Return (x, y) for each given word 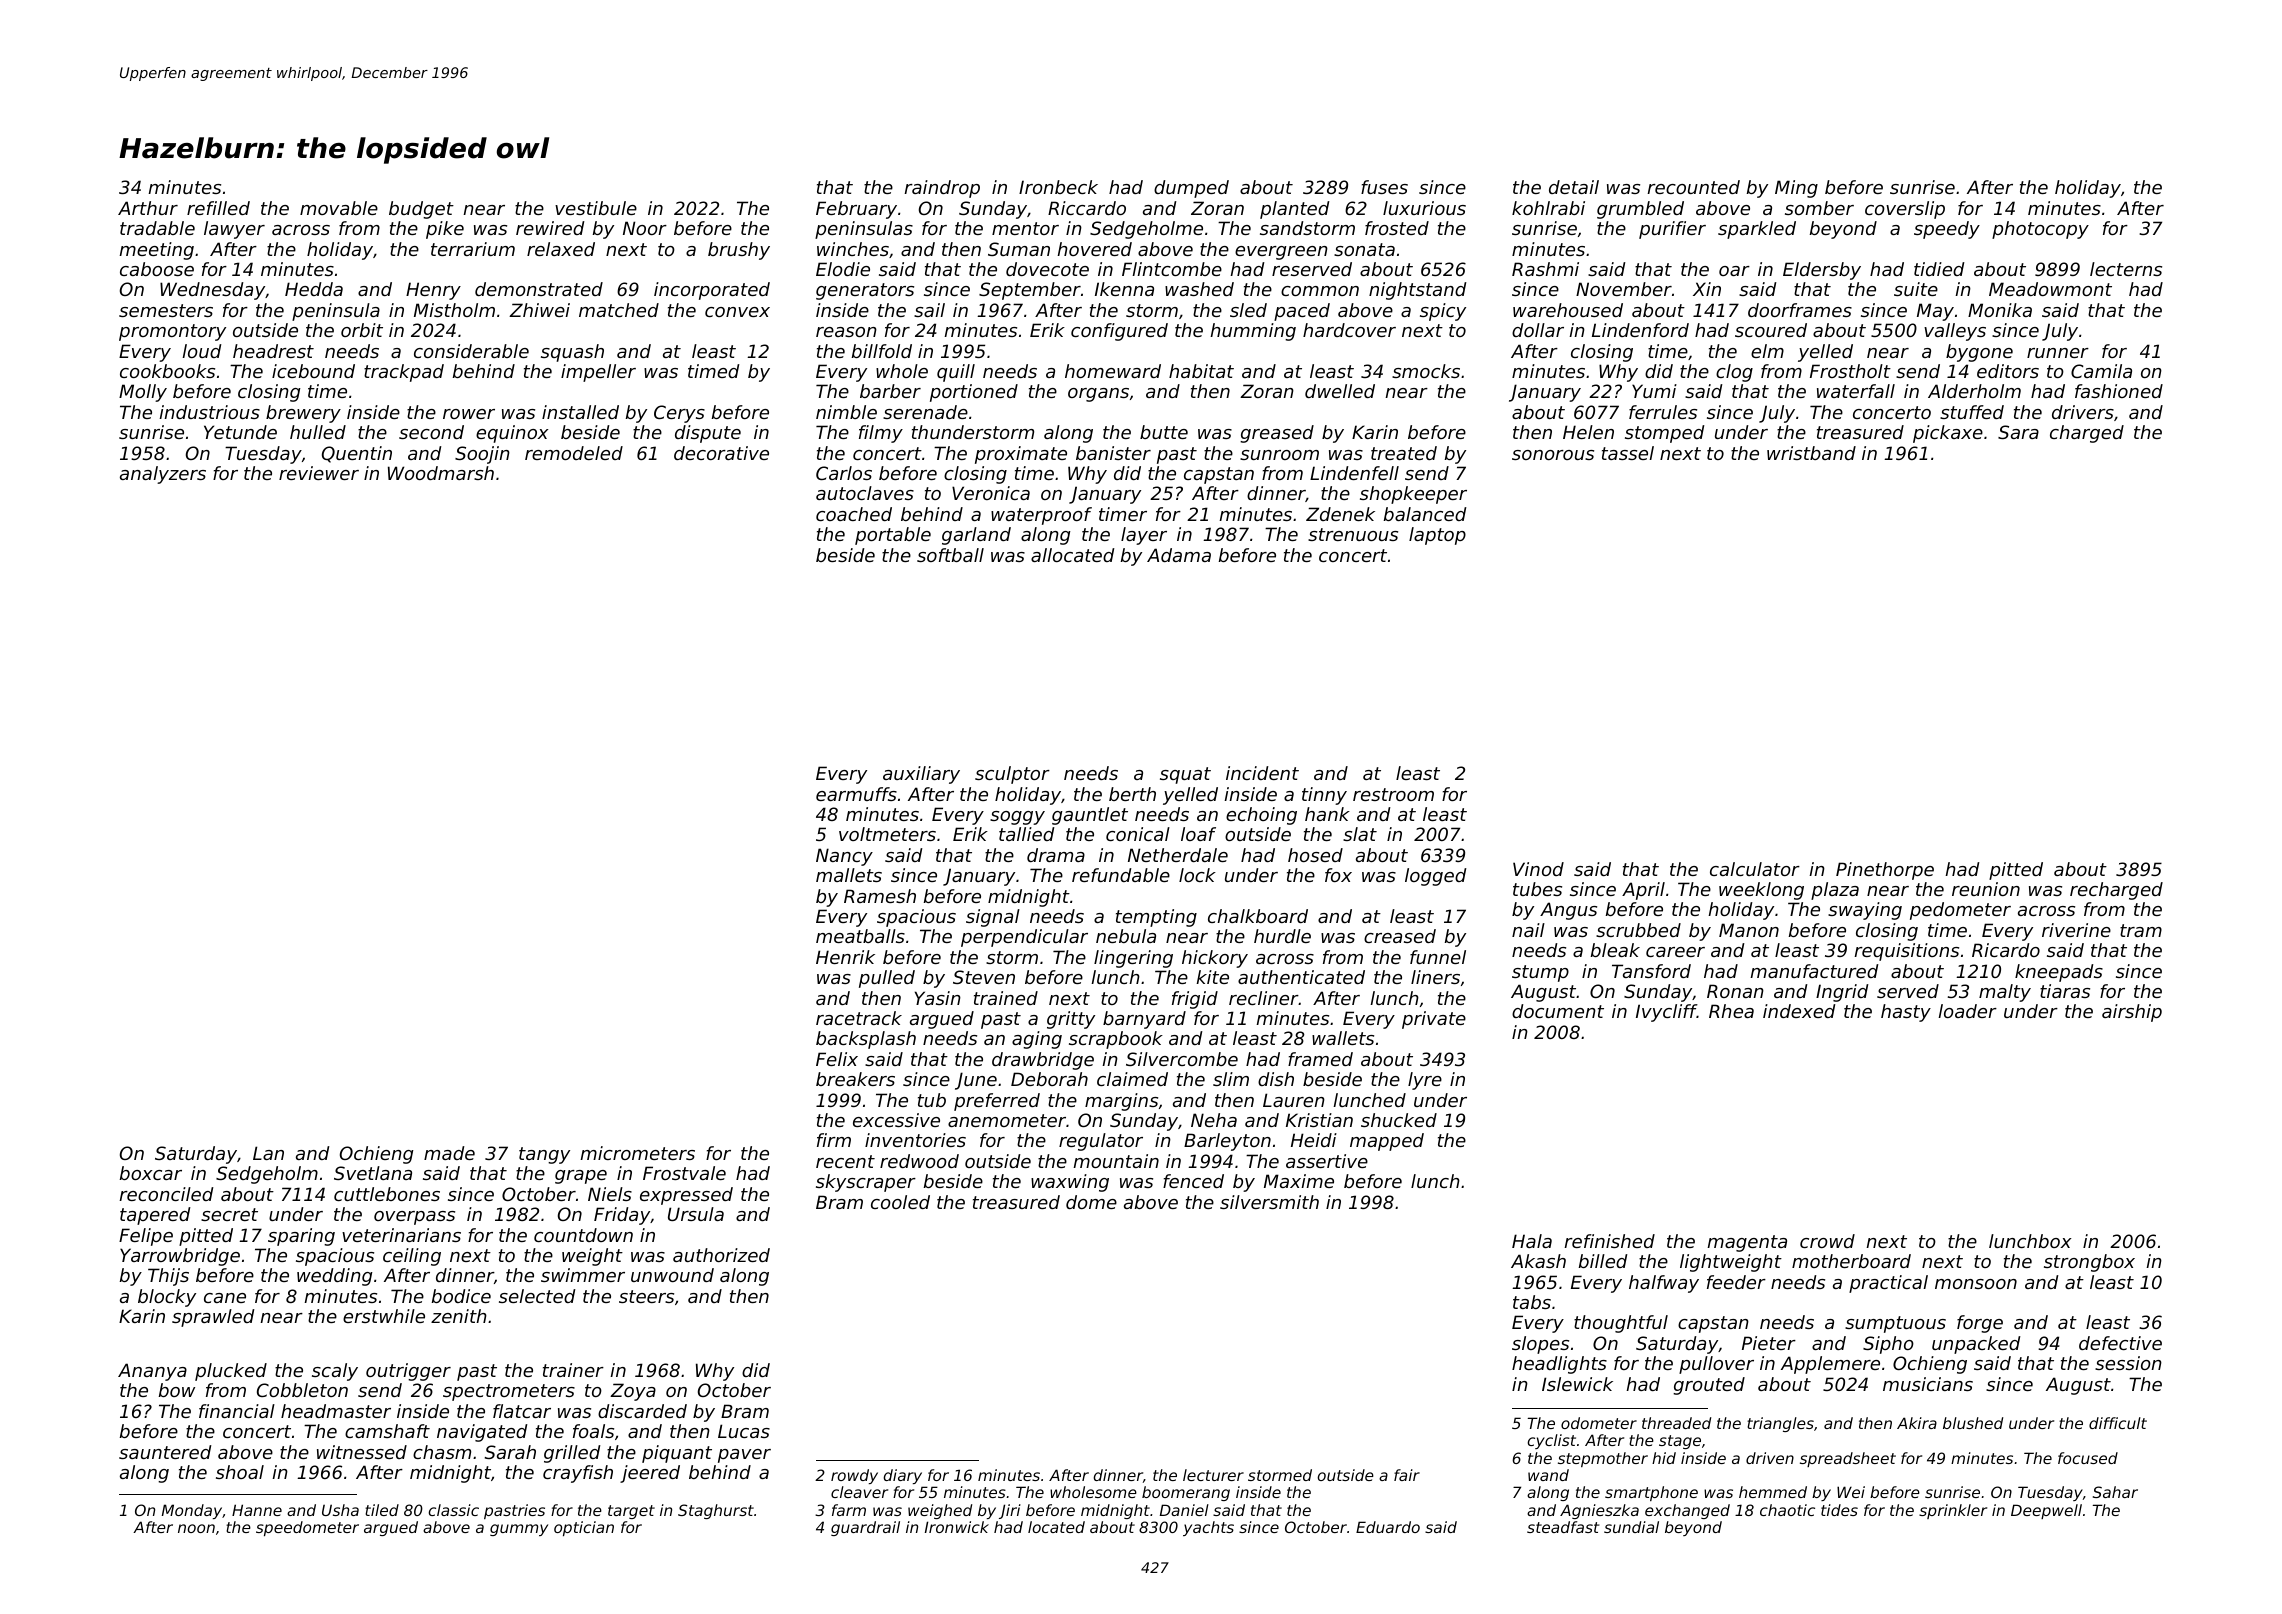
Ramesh (880, 896)
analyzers (163, 475)
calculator (1755, 869)
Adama (1179, 555)
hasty (1906, 1013)
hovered (1094, 249)
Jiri (1010, 1511)
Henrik (845, 957)
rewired (550, 228)
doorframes (1800, 310)
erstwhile (384, 1316)
